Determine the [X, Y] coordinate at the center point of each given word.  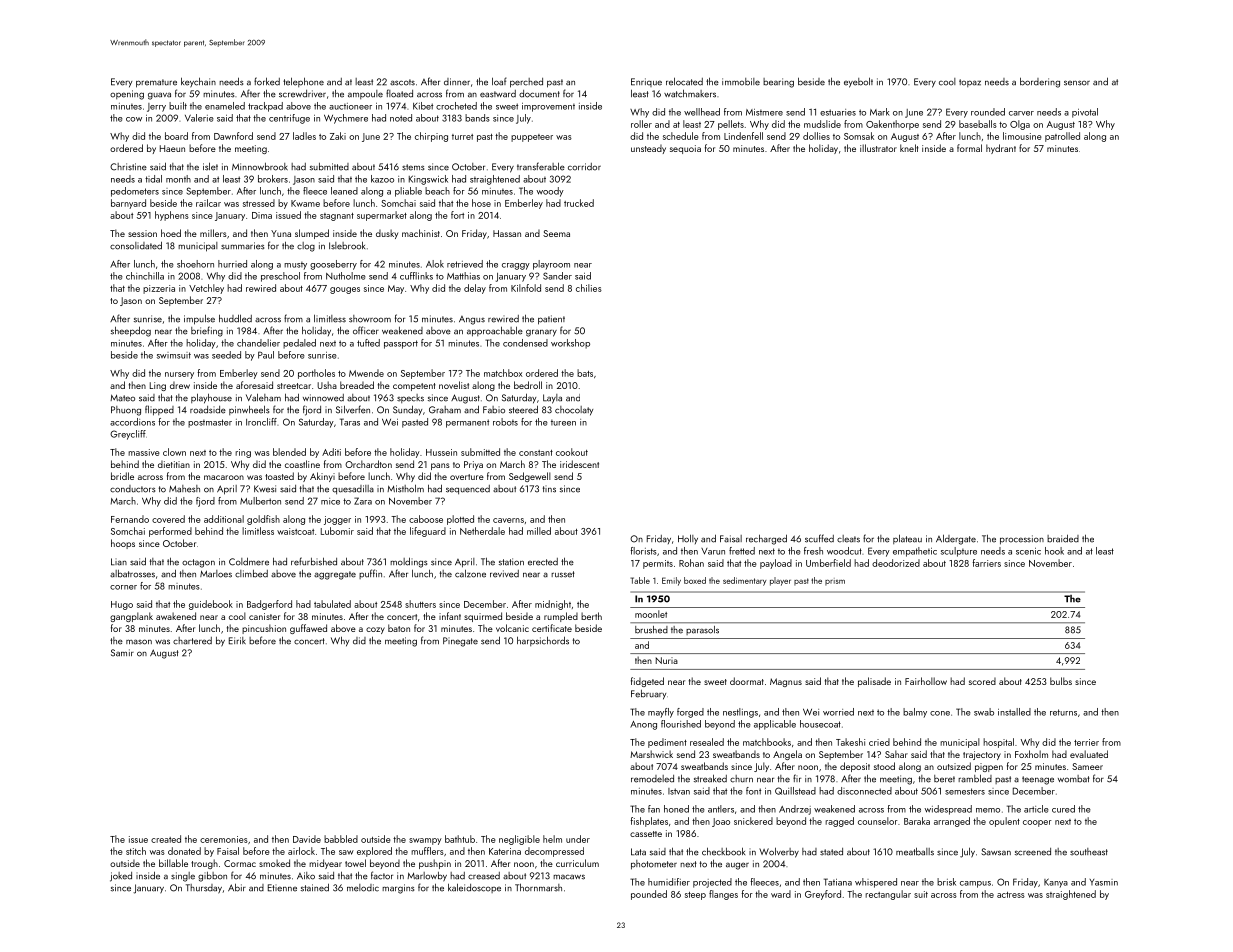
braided [1063, 538]
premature [156, 83]
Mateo [122, 398]
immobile [741, 82]
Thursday [204, 889]
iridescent [579, 464]
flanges [723, 895]
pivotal [1085, 113]
